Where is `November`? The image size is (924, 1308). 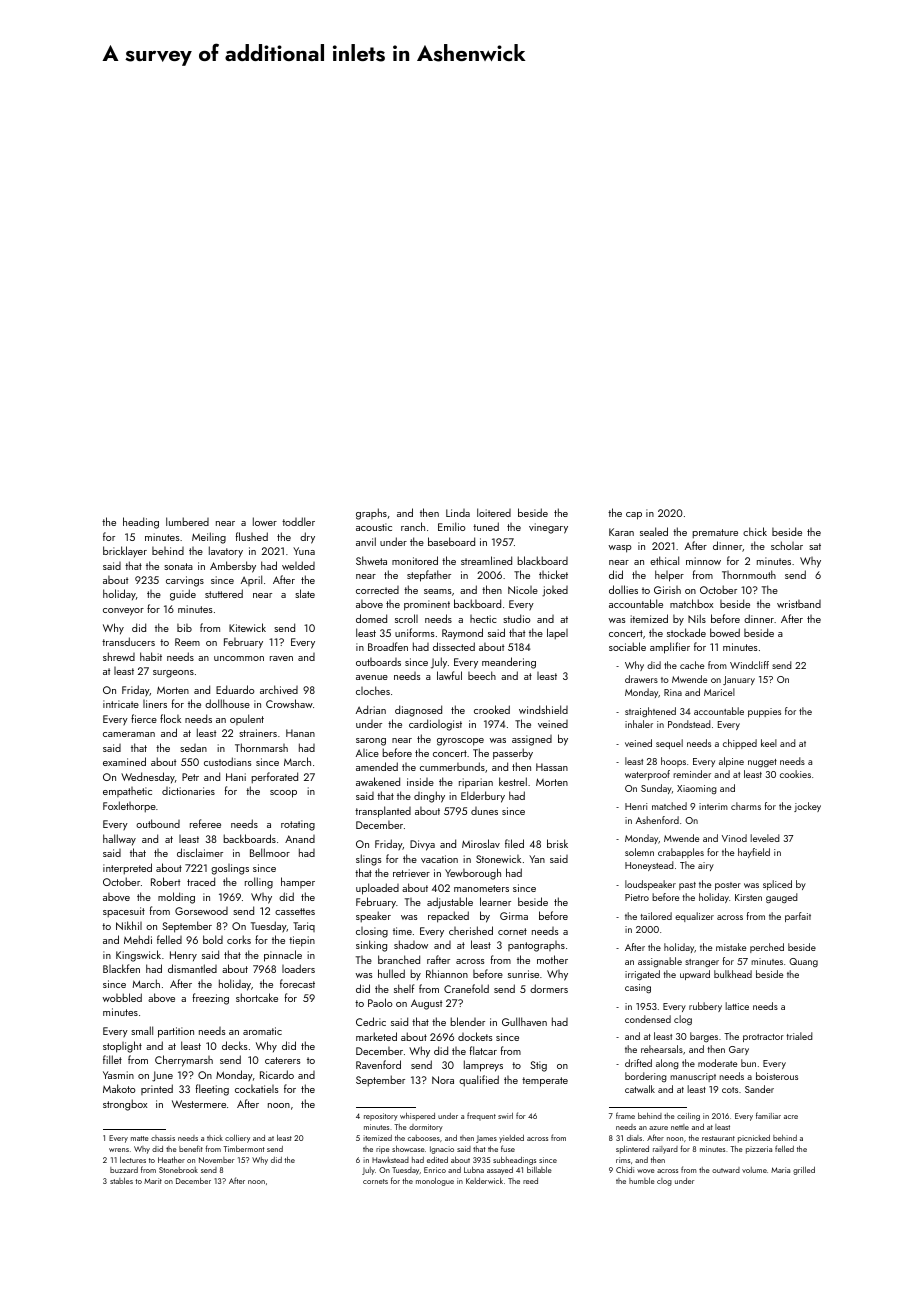
November is located at coordinates (216, 1160).
